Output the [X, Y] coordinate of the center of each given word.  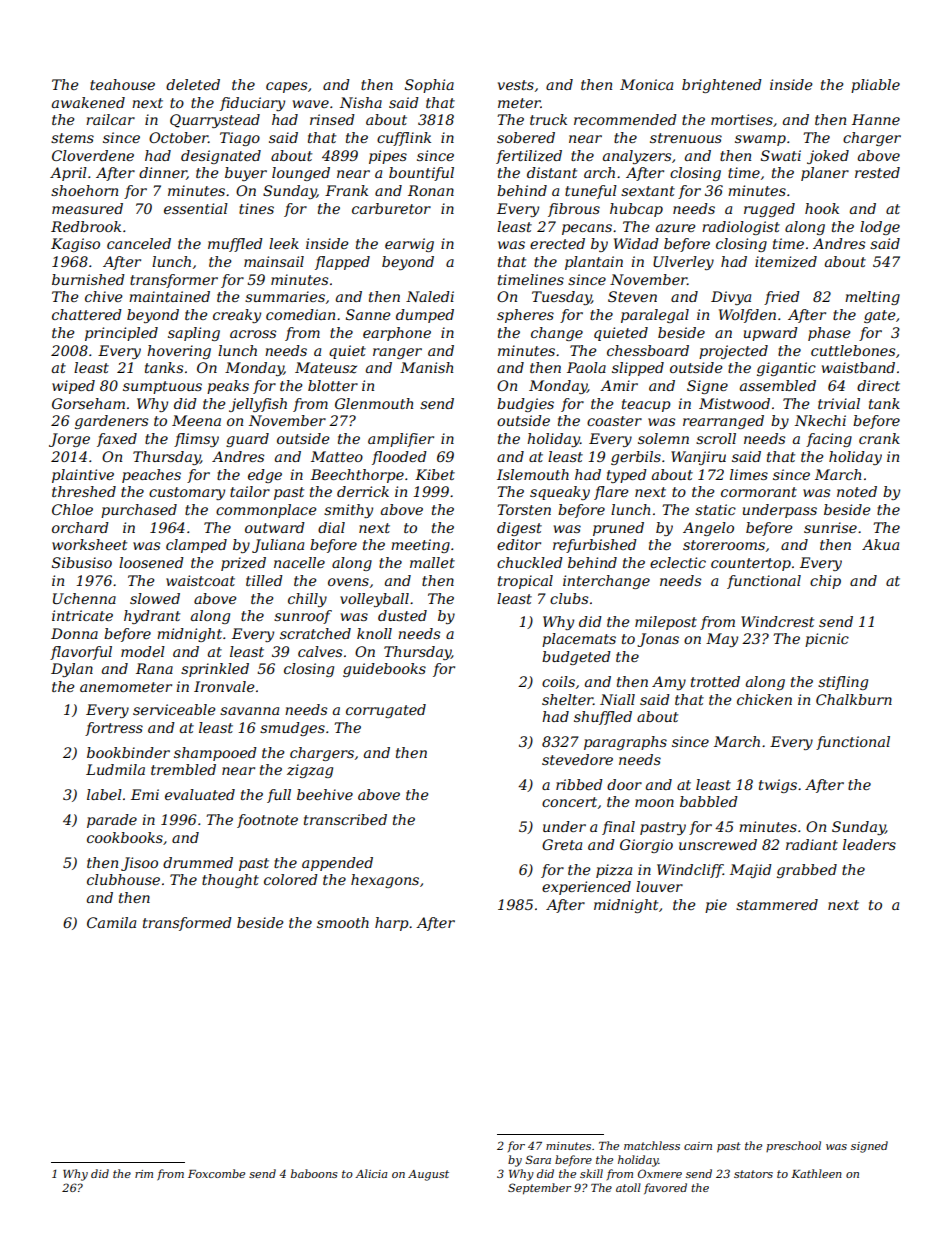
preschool [793, 1146]
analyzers [637, 157]
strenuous [686, 138]
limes [749, 474]
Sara [538, 1159]
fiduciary [252, 104]
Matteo [337, 456]
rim [144, 1174]
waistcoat [200, 580]
